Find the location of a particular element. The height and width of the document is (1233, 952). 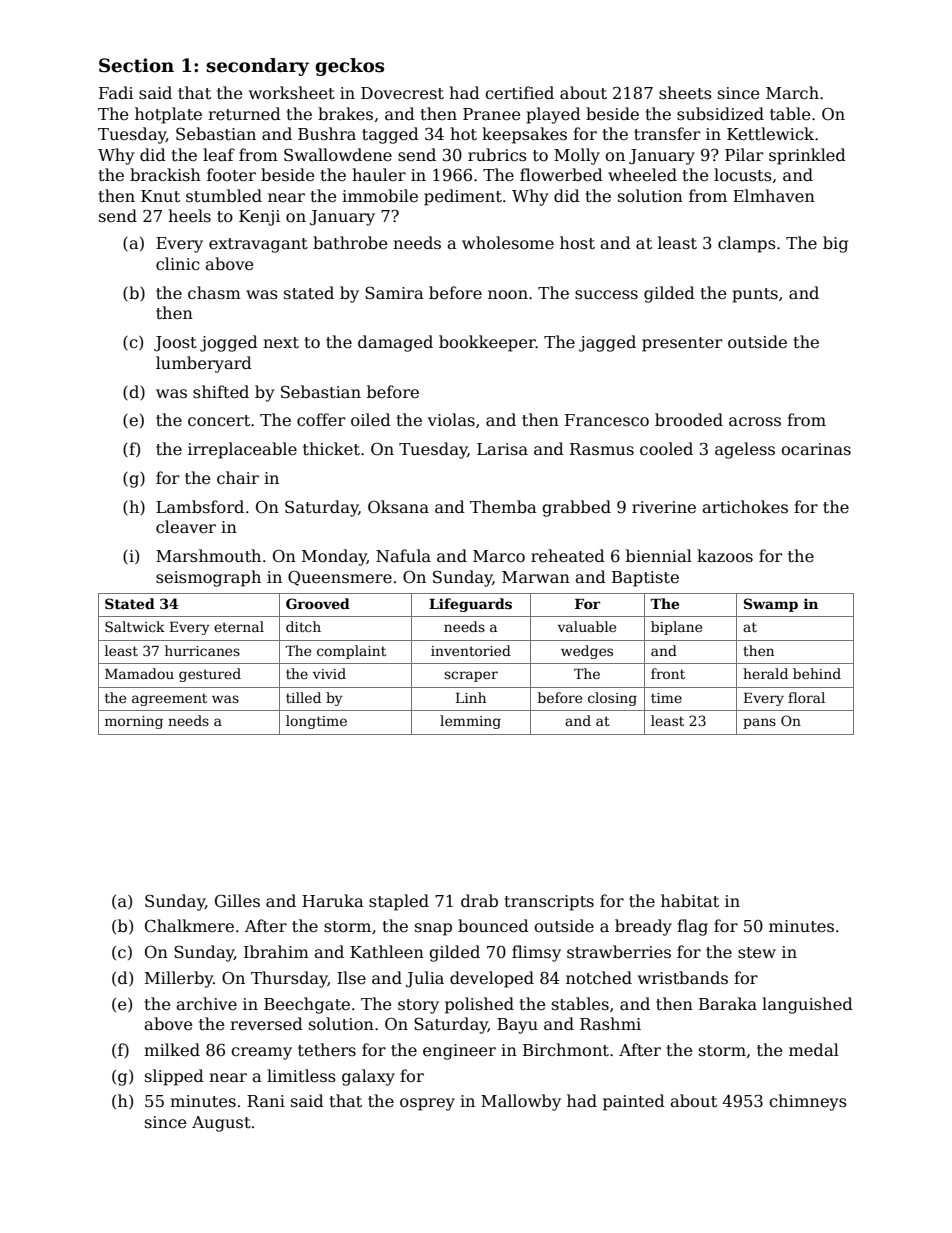

secondary is located at coordinates (257, 67).
